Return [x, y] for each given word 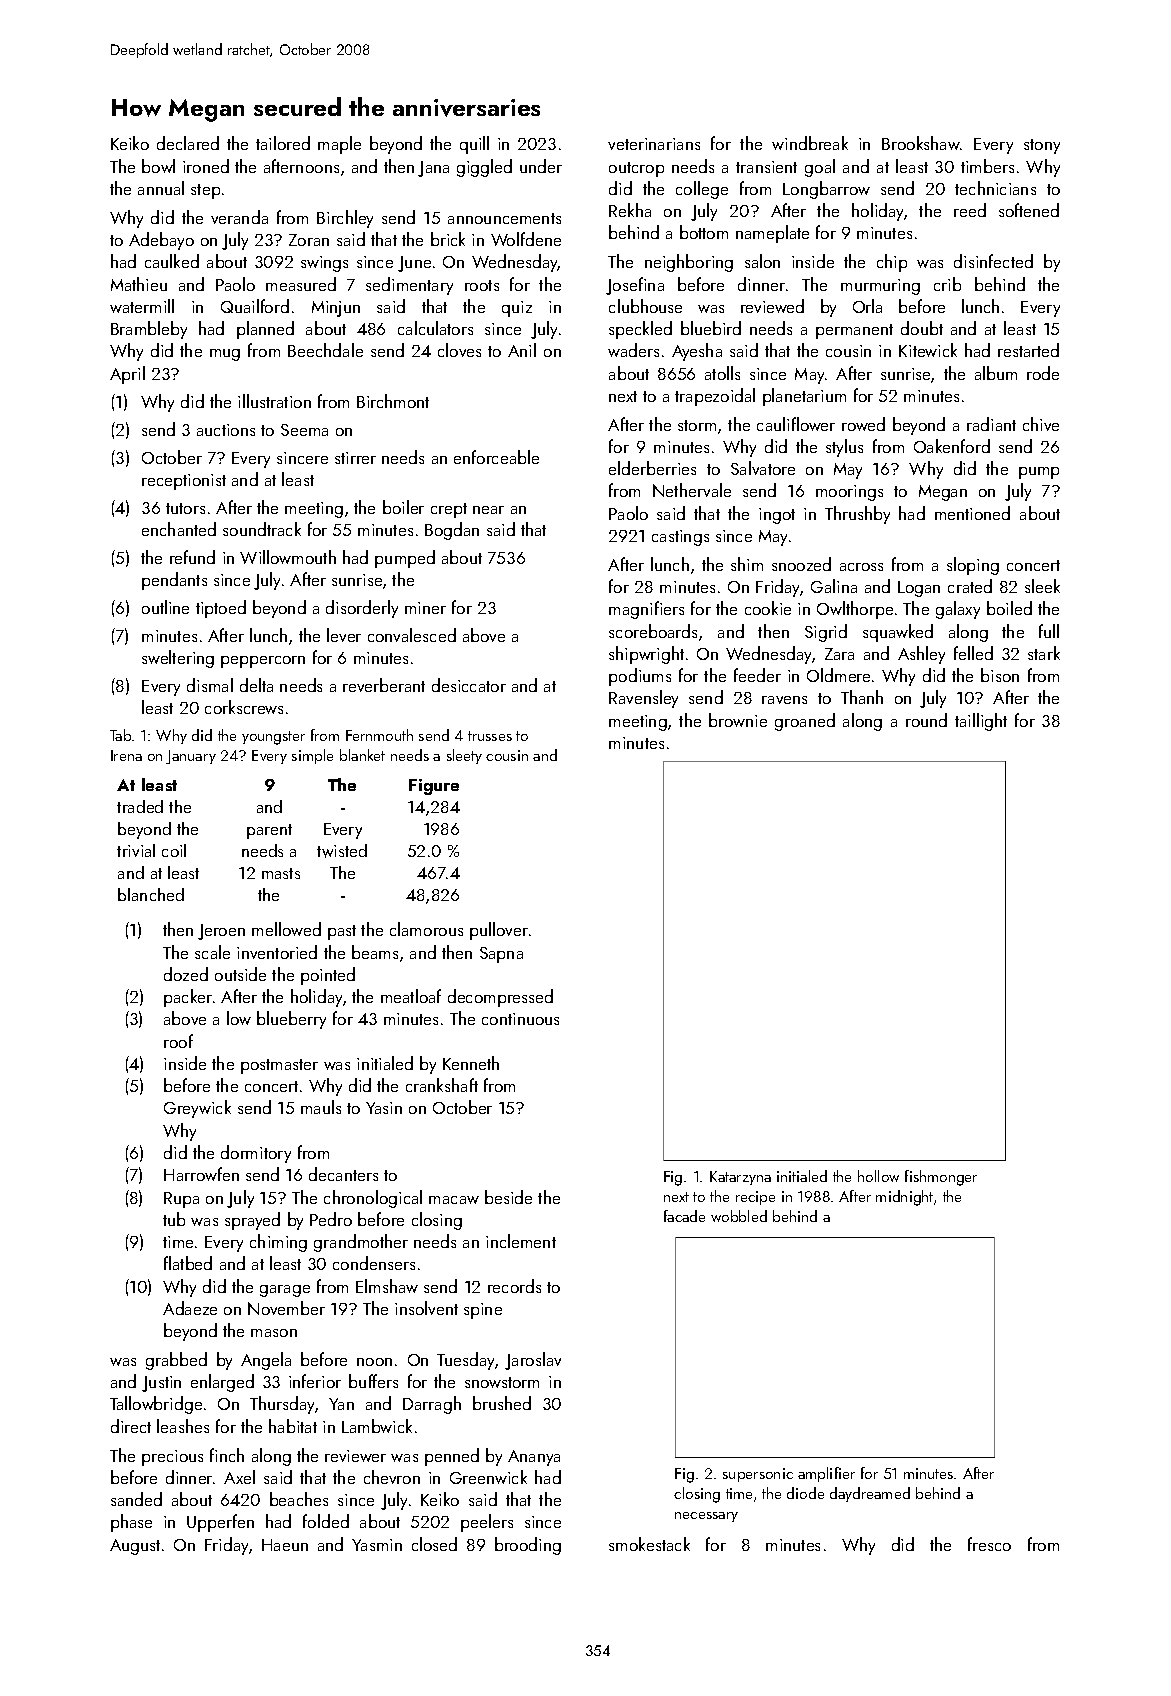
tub [174, 1219]
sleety [464, 756]
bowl [158, 166]
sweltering [178, 659]
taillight [981, 722]
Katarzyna [740, 1178]
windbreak [810, 143]
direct [131, 1426]
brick [448, 239]
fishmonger [941, 1178]
